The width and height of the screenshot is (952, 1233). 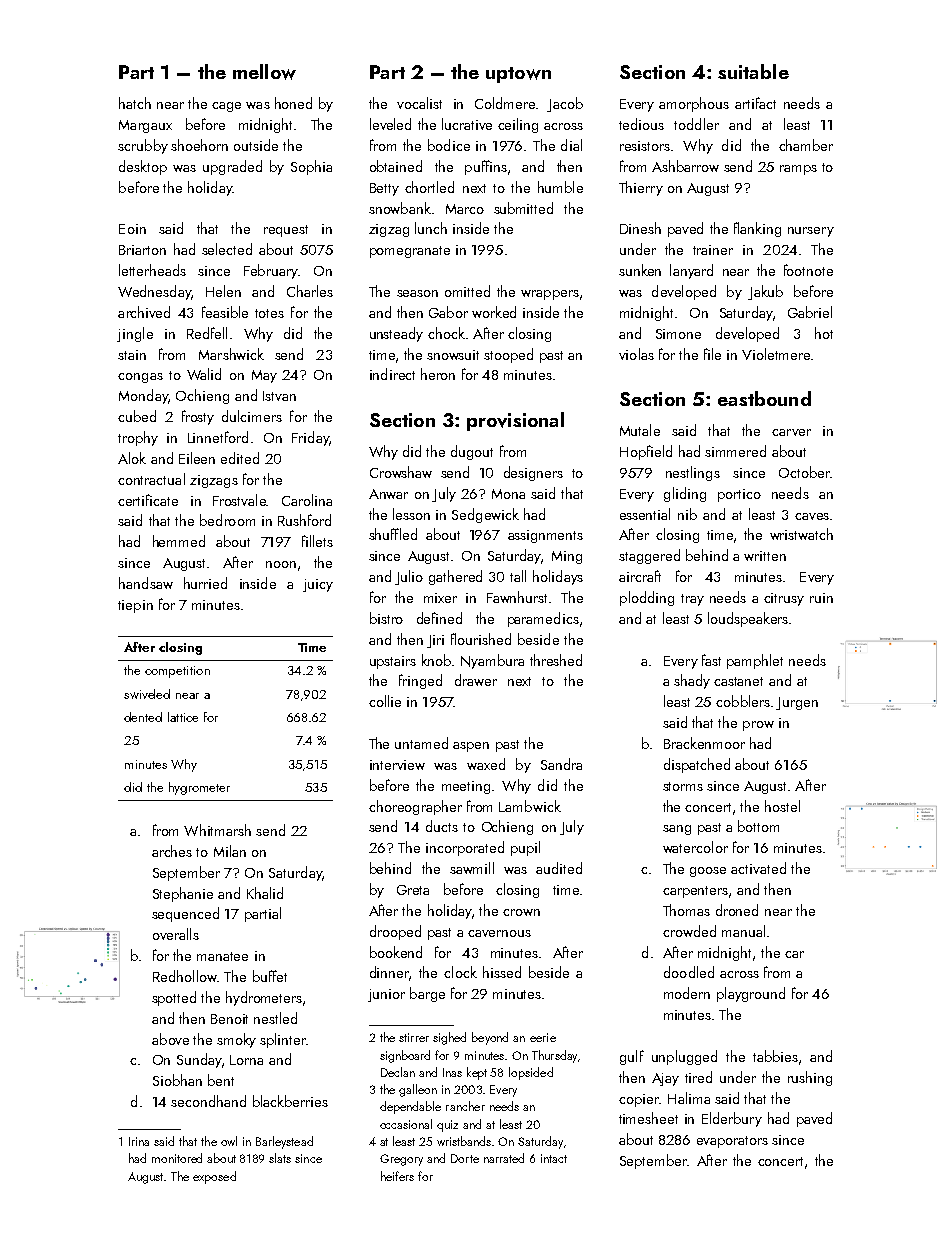 I want to click on upgraded, so click(x=232, y=167).
